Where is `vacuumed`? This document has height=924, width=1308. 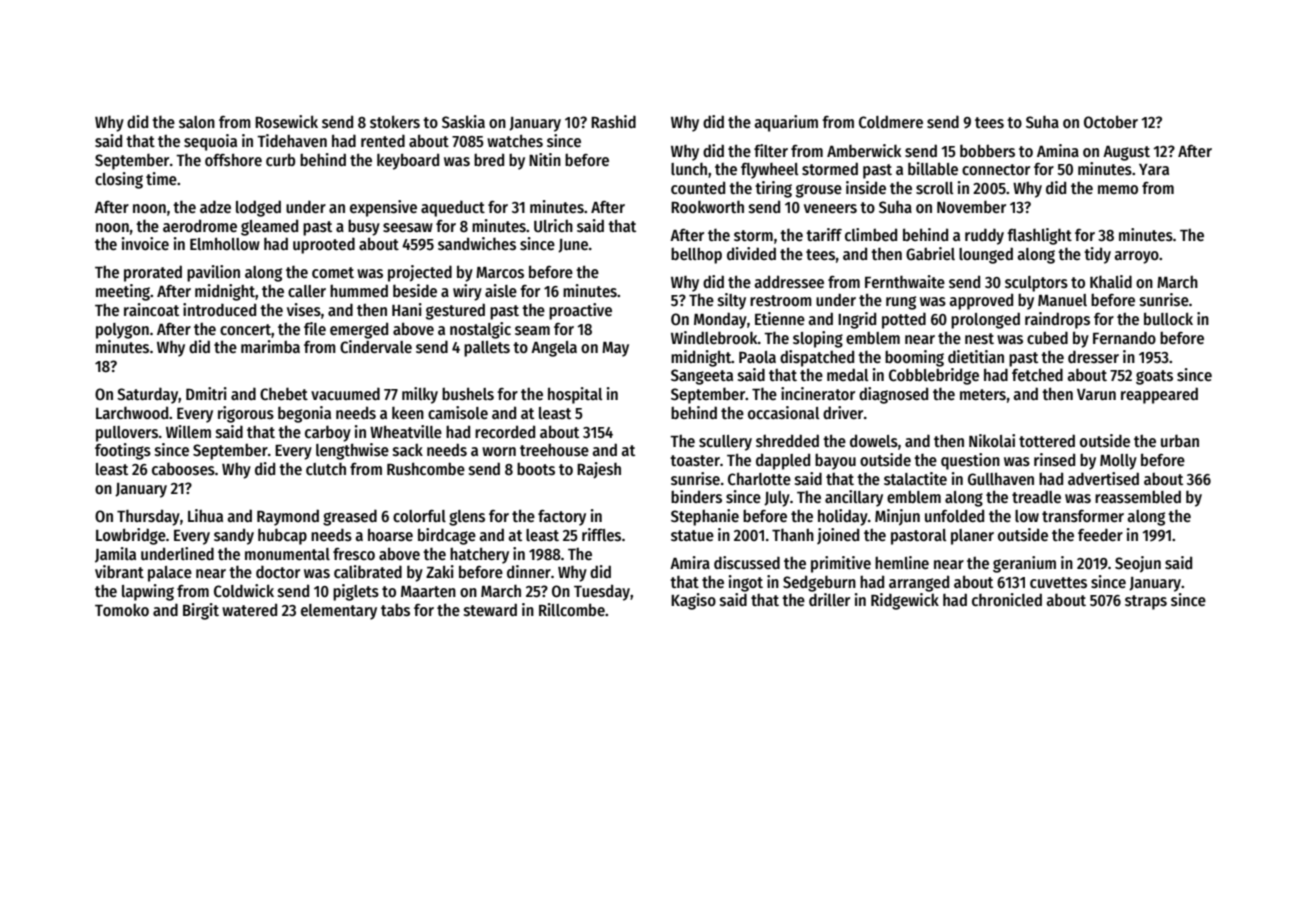 vacuumed is located at coordinates (345, 393).
